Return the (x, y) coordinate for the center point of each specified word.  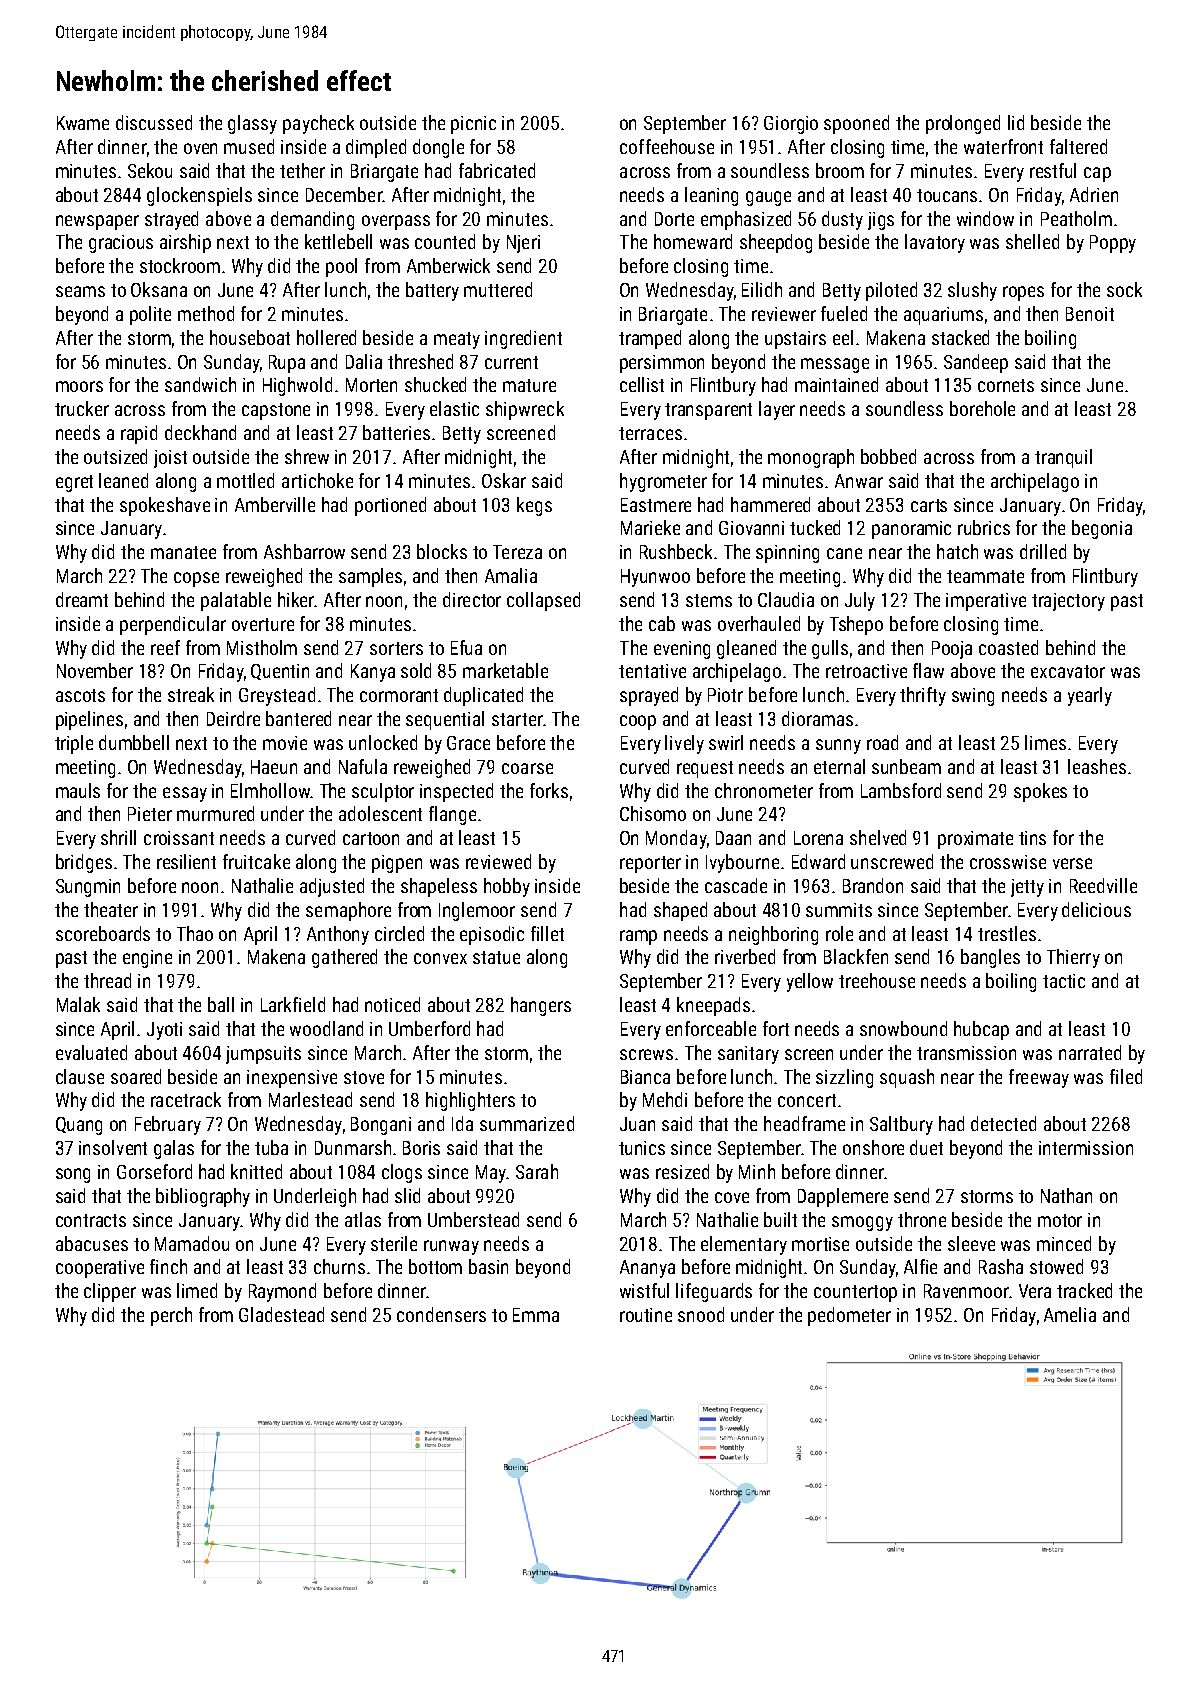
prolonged (963, 124)
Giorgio (791, 125)
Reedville (1103, 885)
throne (922, 1219)
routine (646, 1315)
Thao (195, 933)
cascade (736, 885)
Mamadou (192, 1243)
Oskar (504, 480)
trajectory (1068, 602)
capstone (276, 411)
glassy (252, 124)
